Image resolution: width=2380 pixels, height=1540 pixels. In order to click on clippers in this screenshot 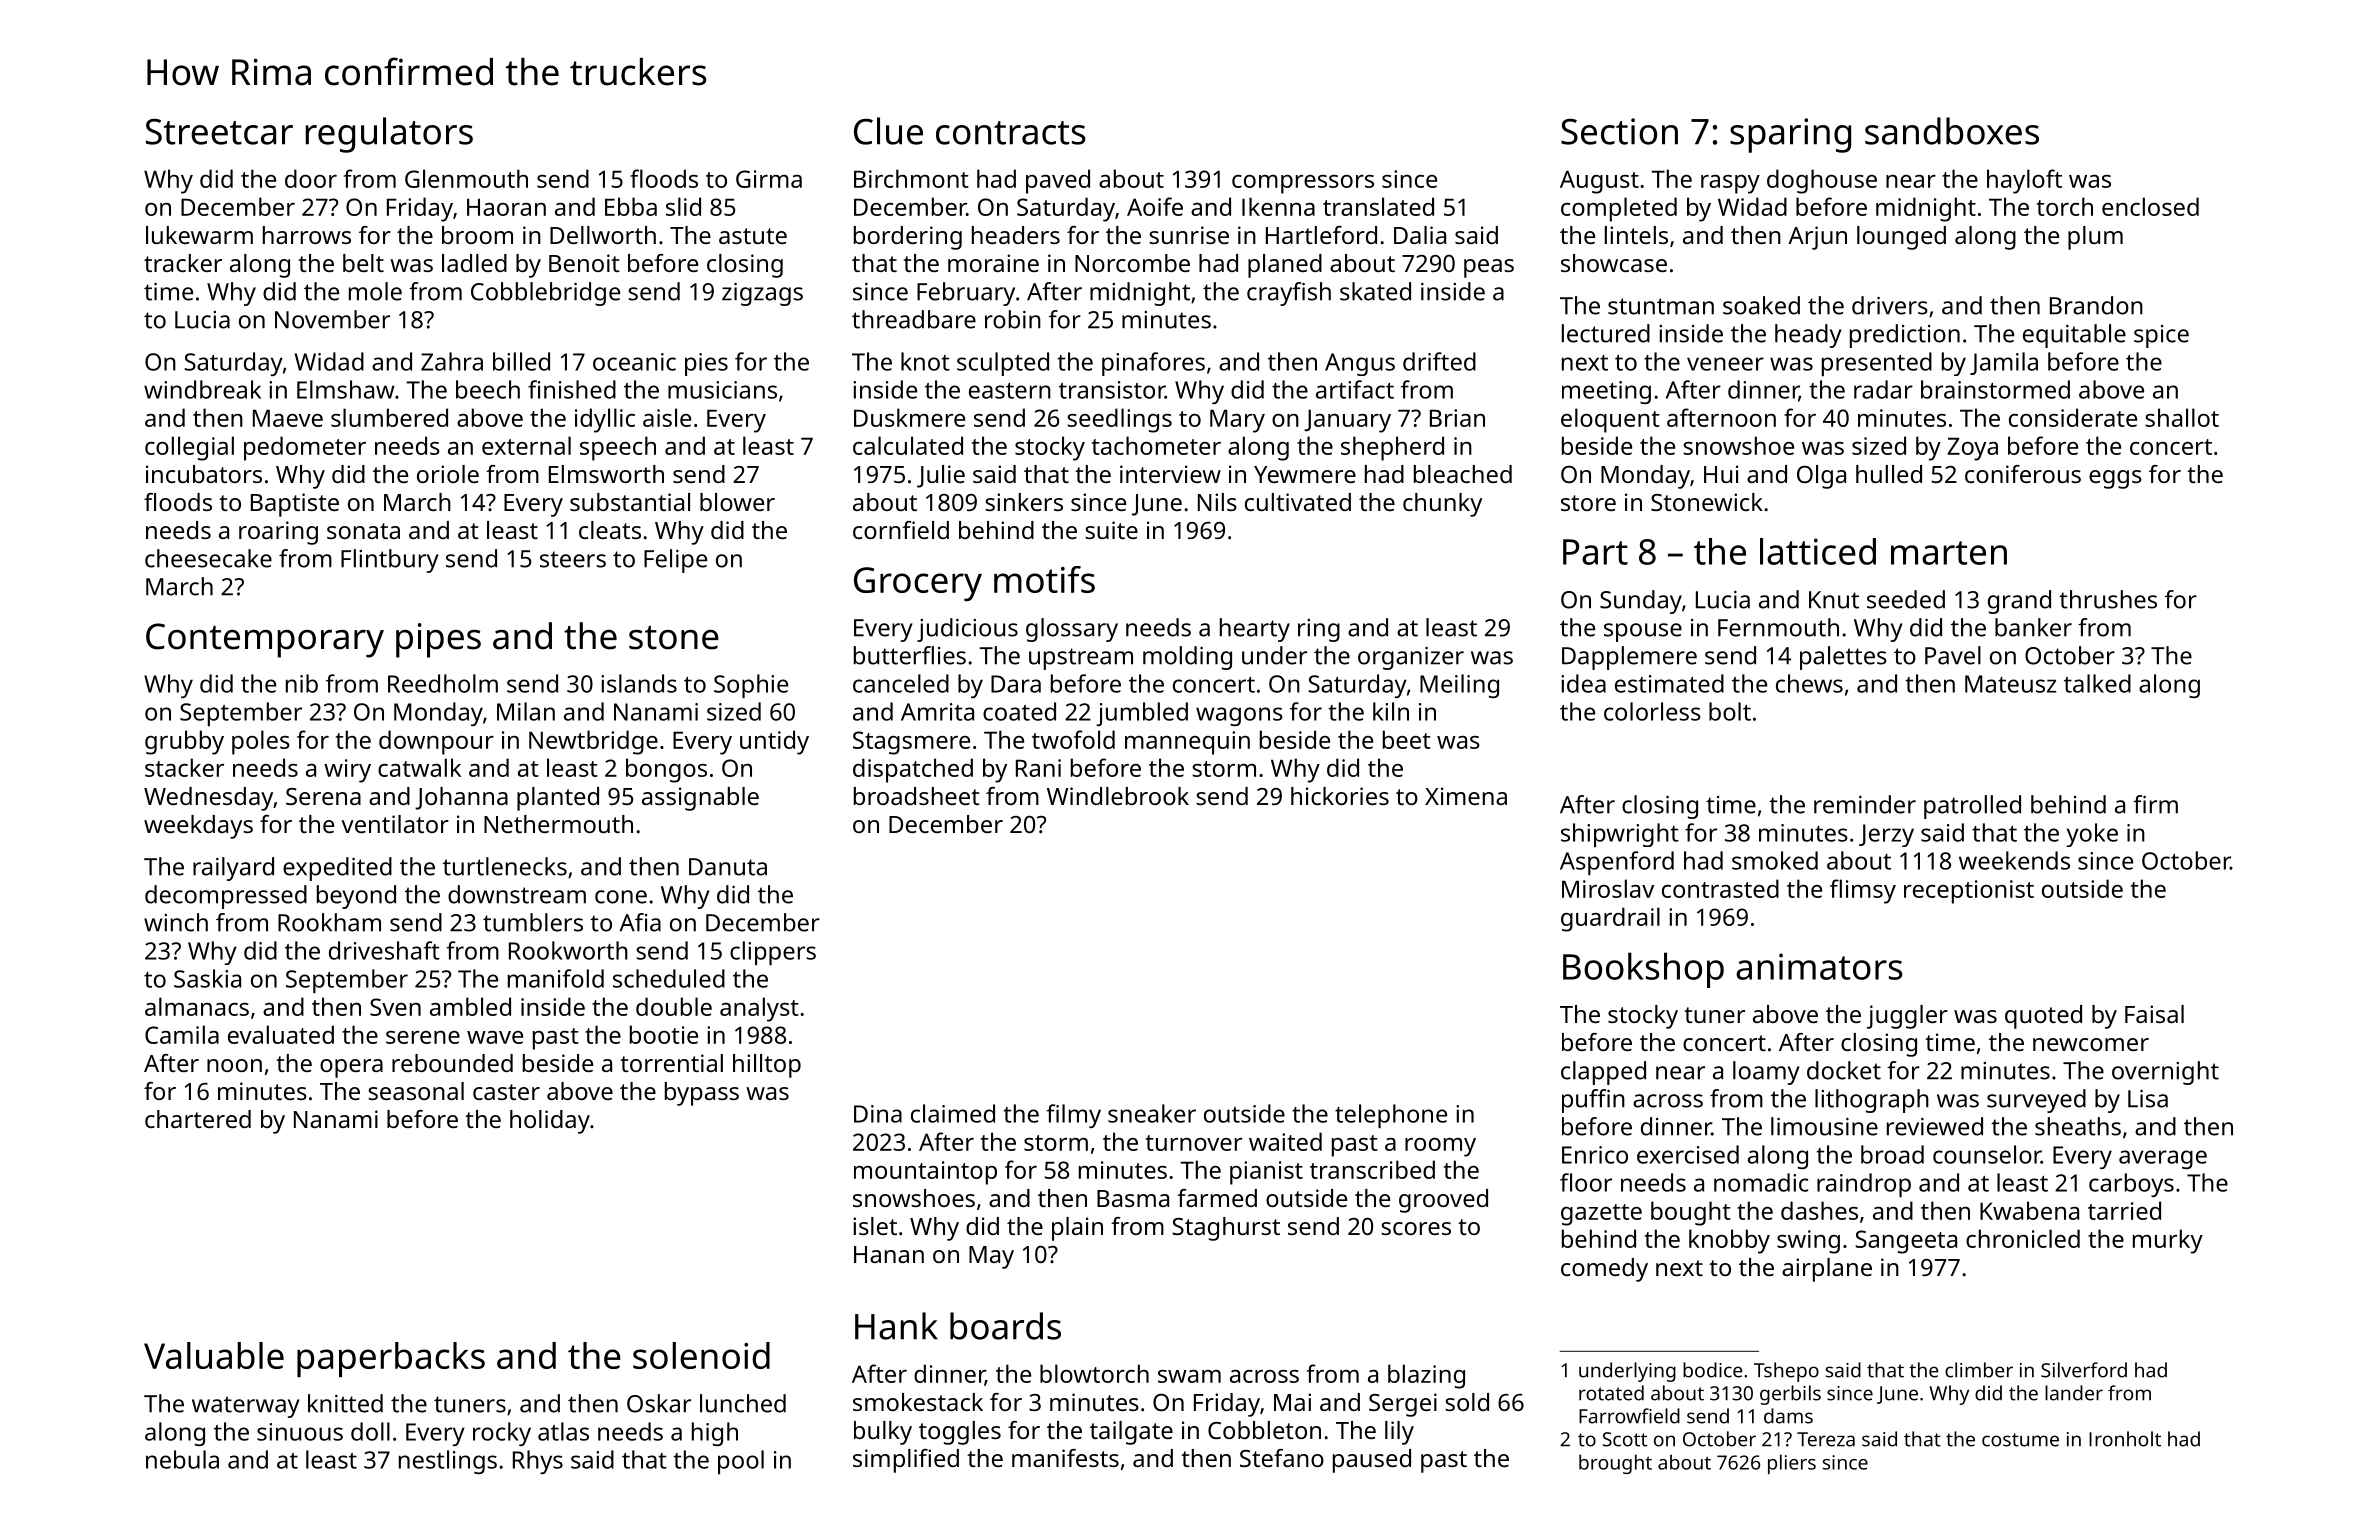, I will do `click(773, 953)`.
